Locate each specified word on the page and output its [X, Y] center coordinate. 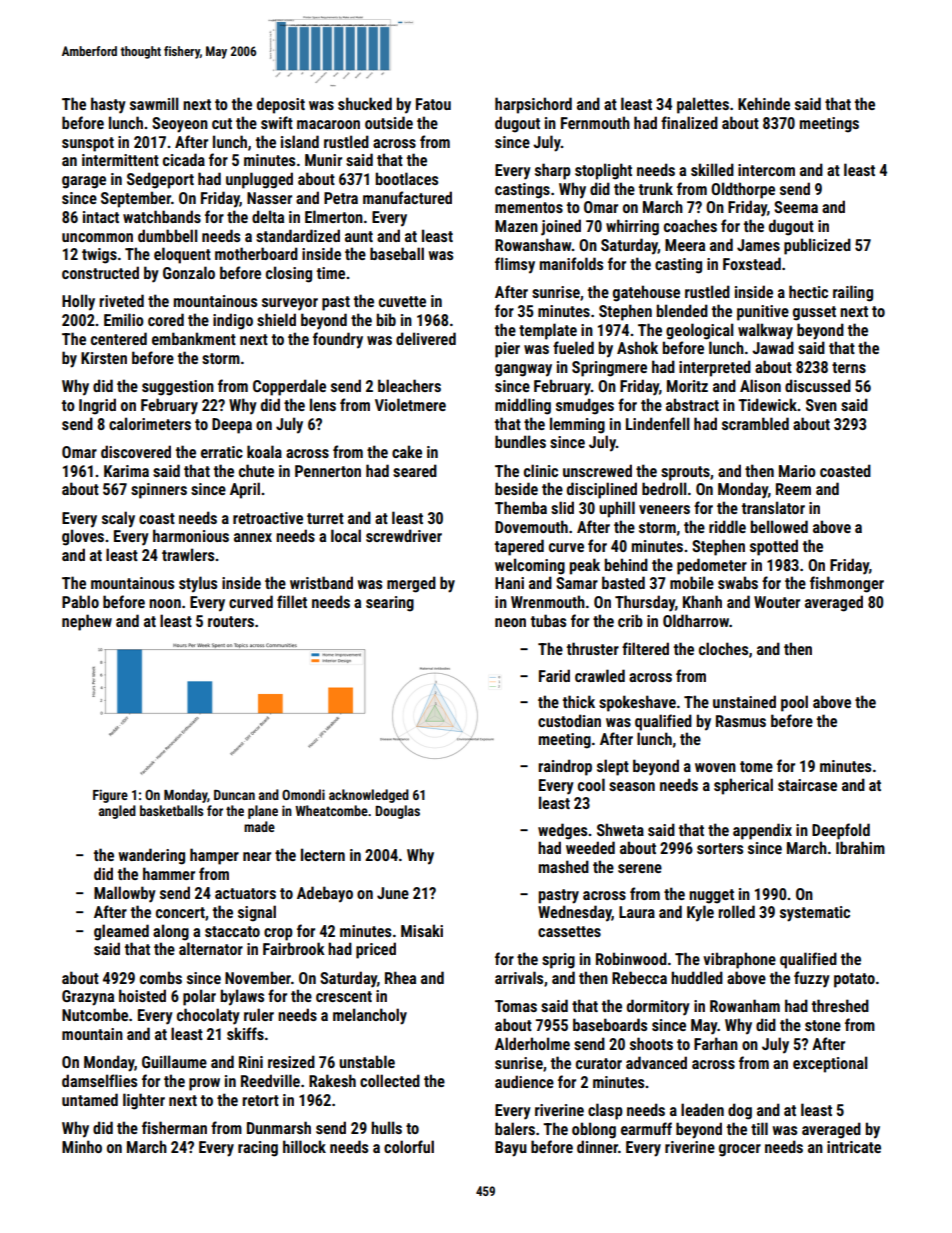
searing [390, 604]
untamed [90, 1099]
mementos [529, 207]
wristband [321, 582]
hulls [386, 1127]
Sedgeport [160, 180]
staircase [807, 785]
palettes [703, 105]
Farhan [716, 1043]
